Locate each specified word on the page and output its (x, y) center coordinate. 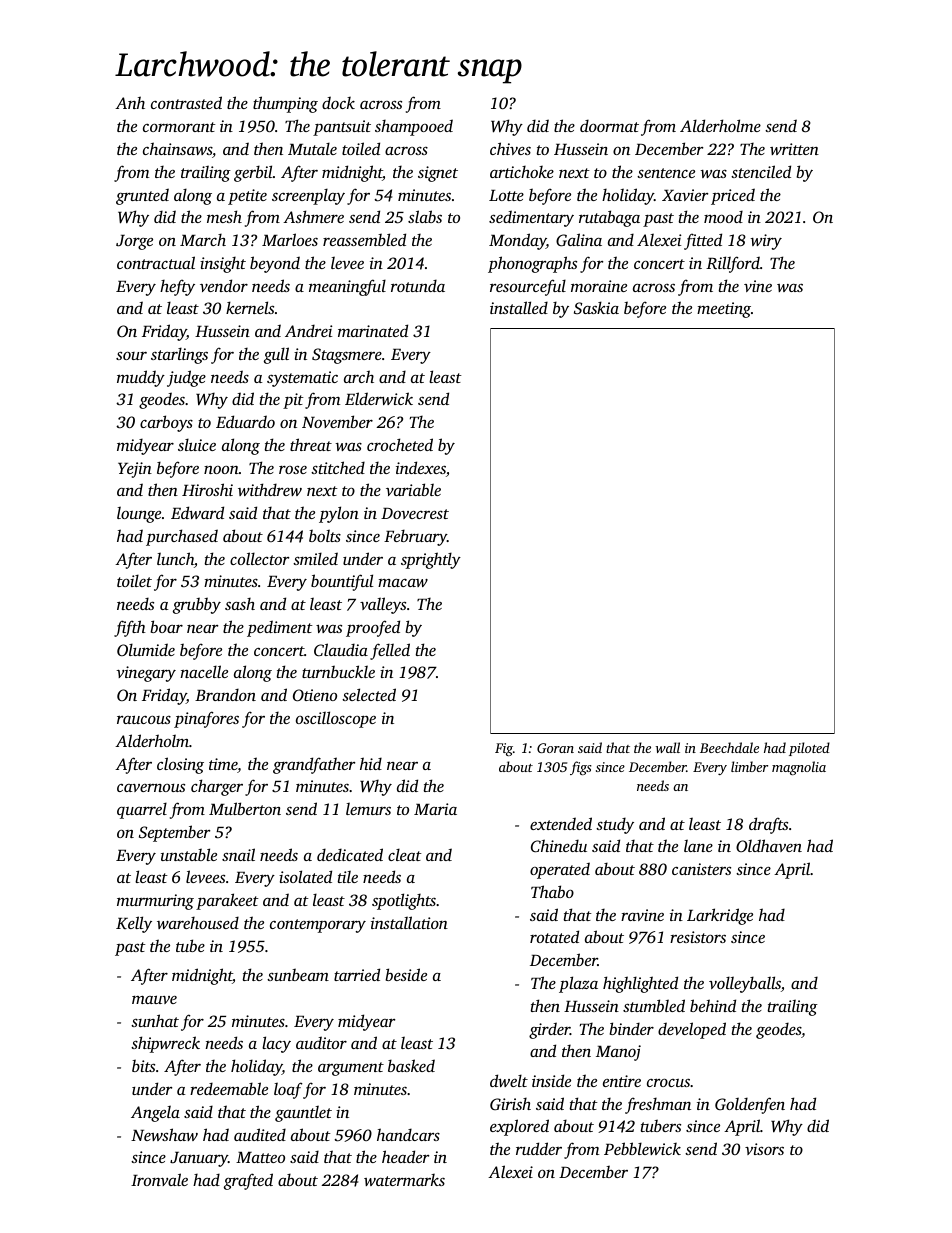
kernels (250, 307)
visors (764, 1149)
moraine (599, 286)
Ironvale (159, 1179)
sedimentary (531, 218)
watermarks (404, 1180)
